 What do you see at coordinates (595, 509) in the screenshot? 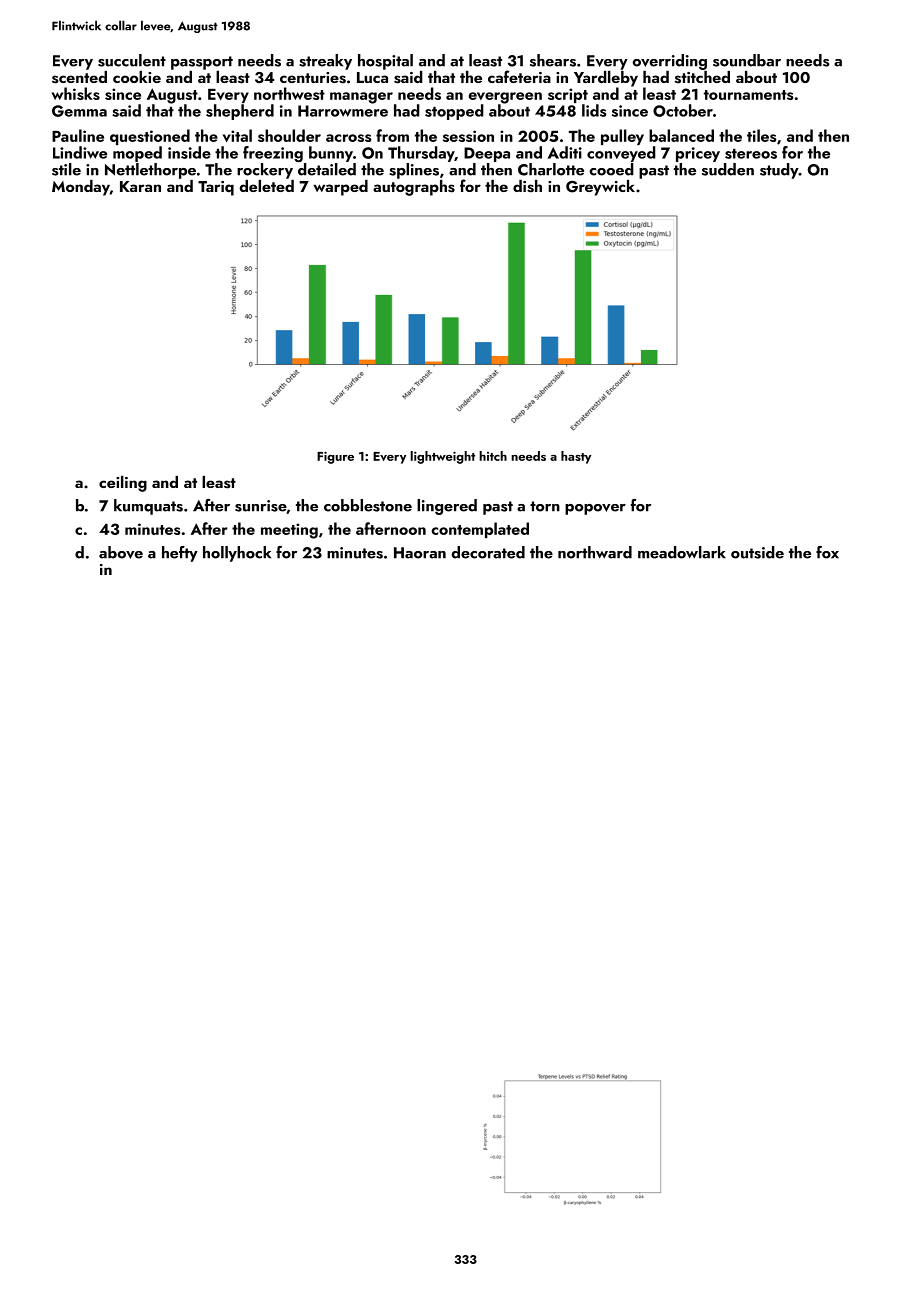
I see `popover` at bounding box center [595, 509].
